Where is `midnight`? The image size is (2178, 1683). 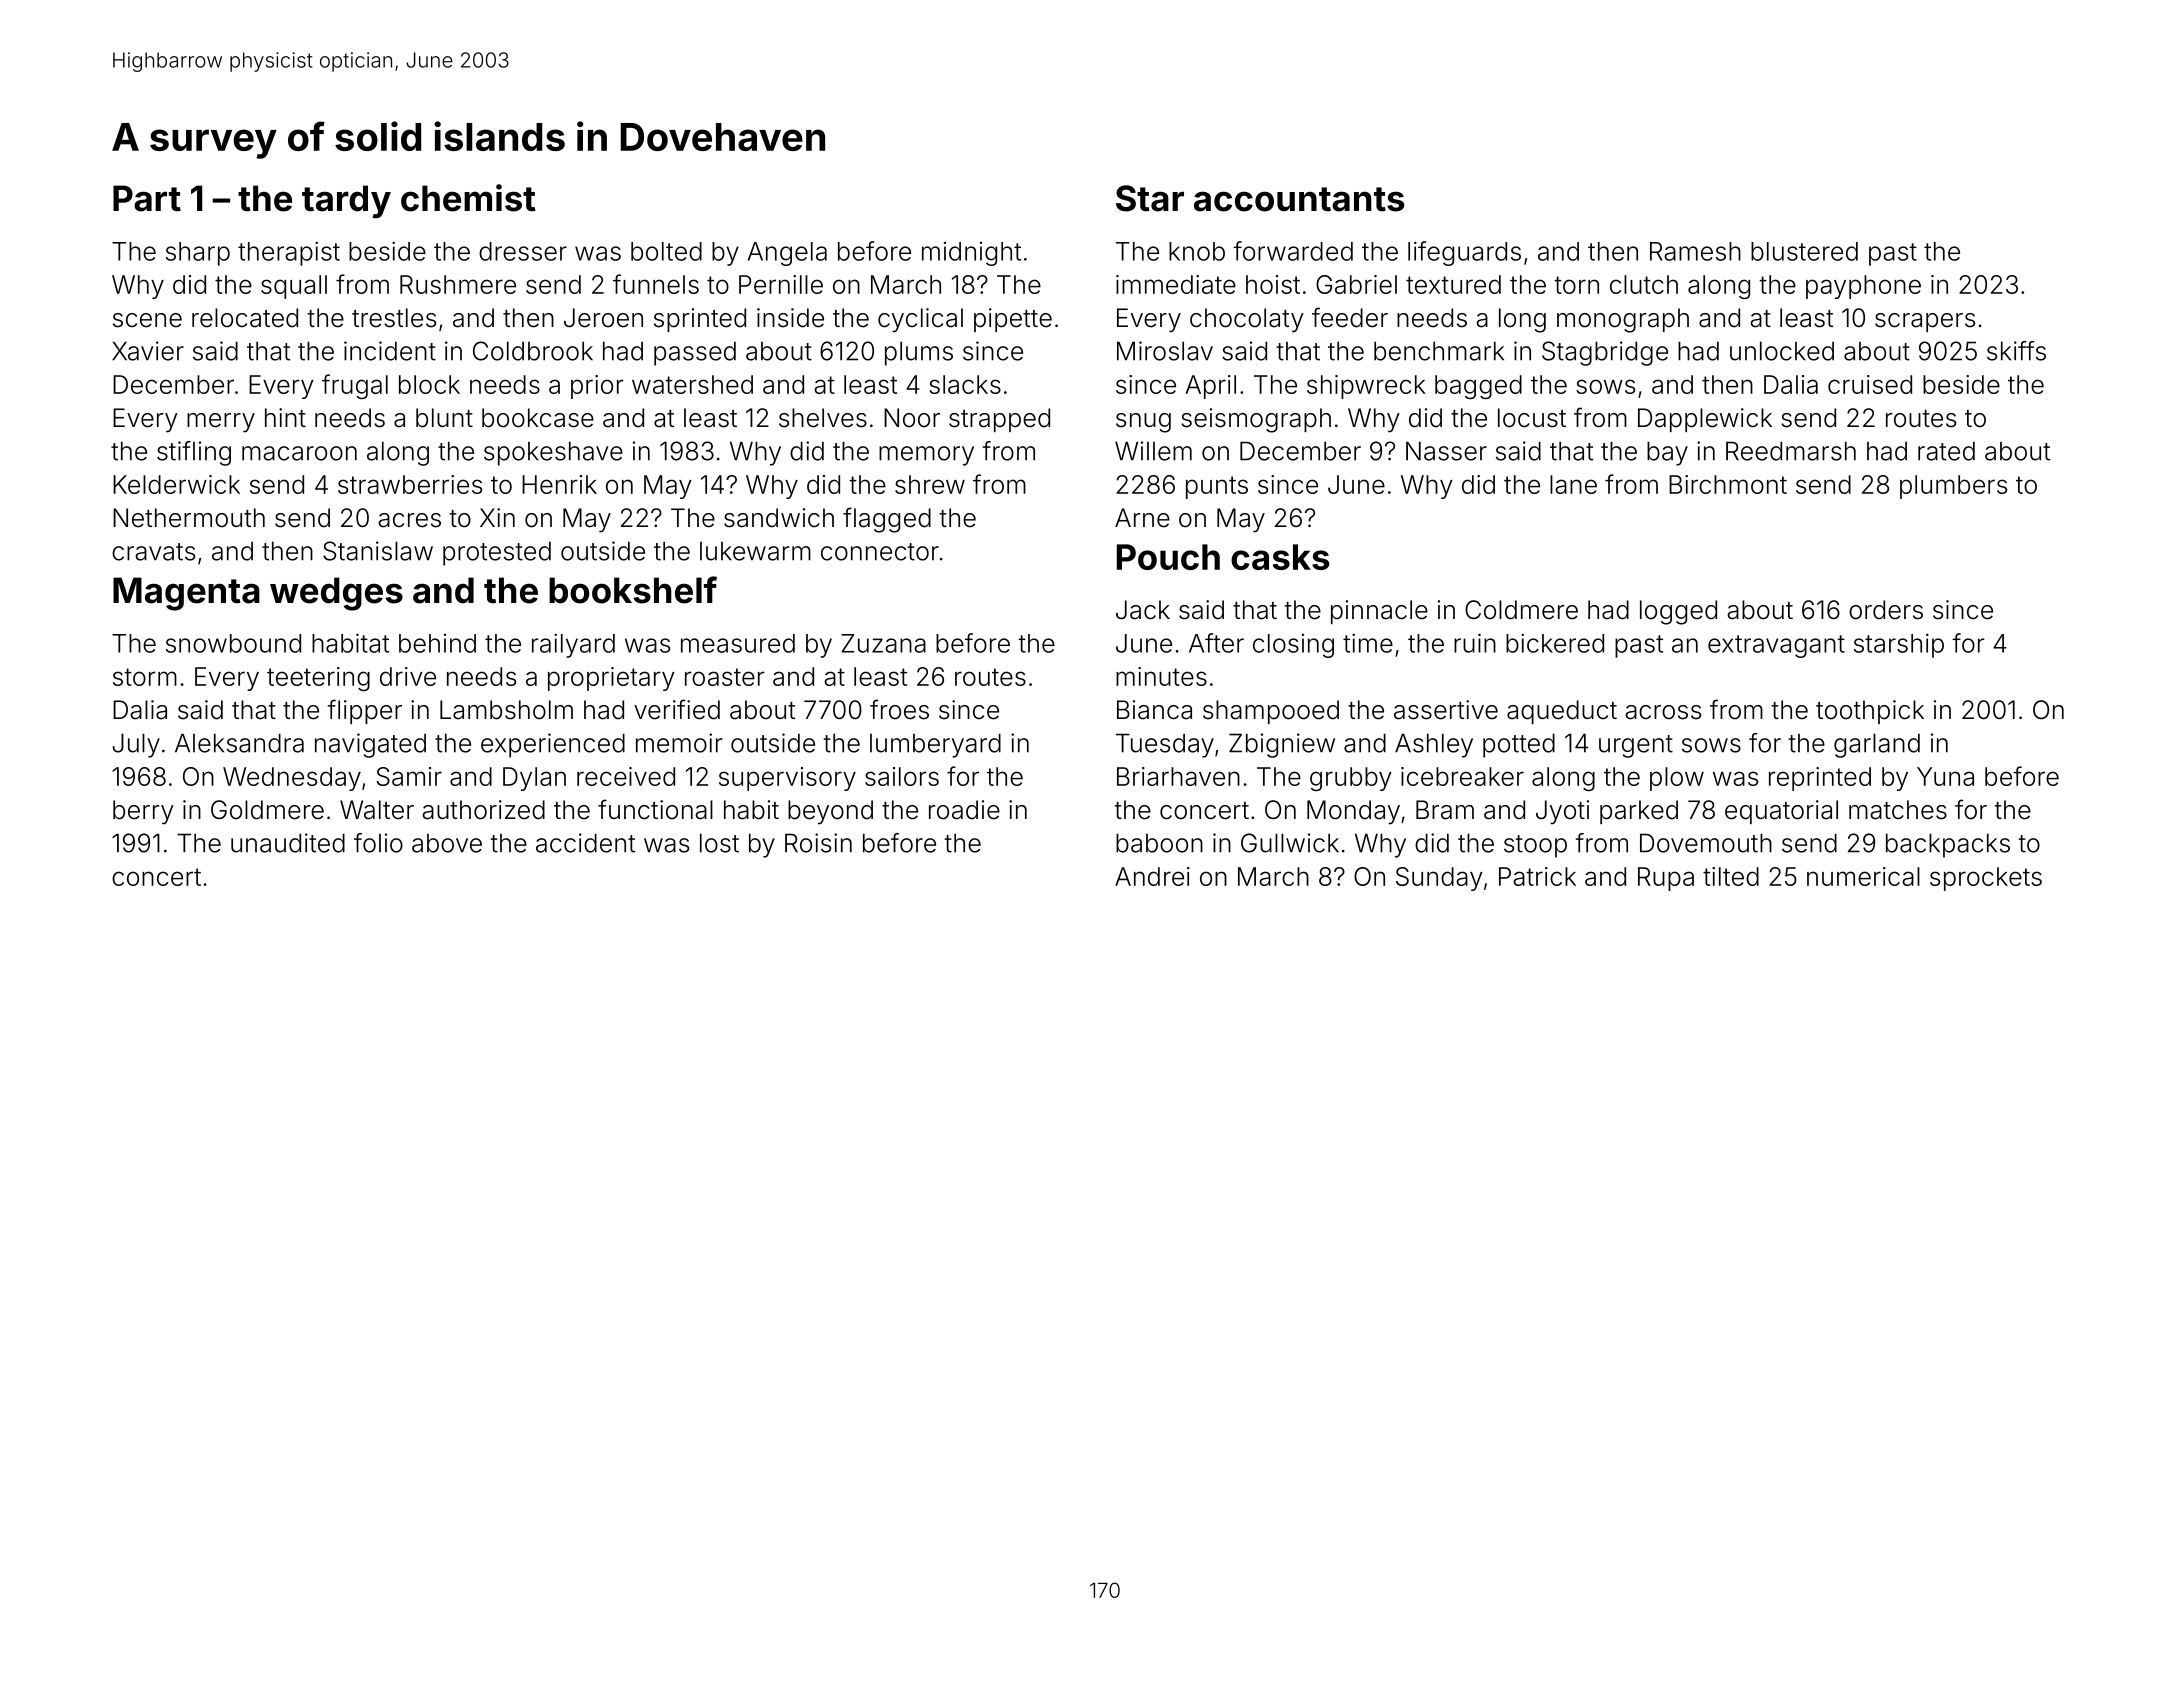 midnight is located at coordinates (971, 254).
